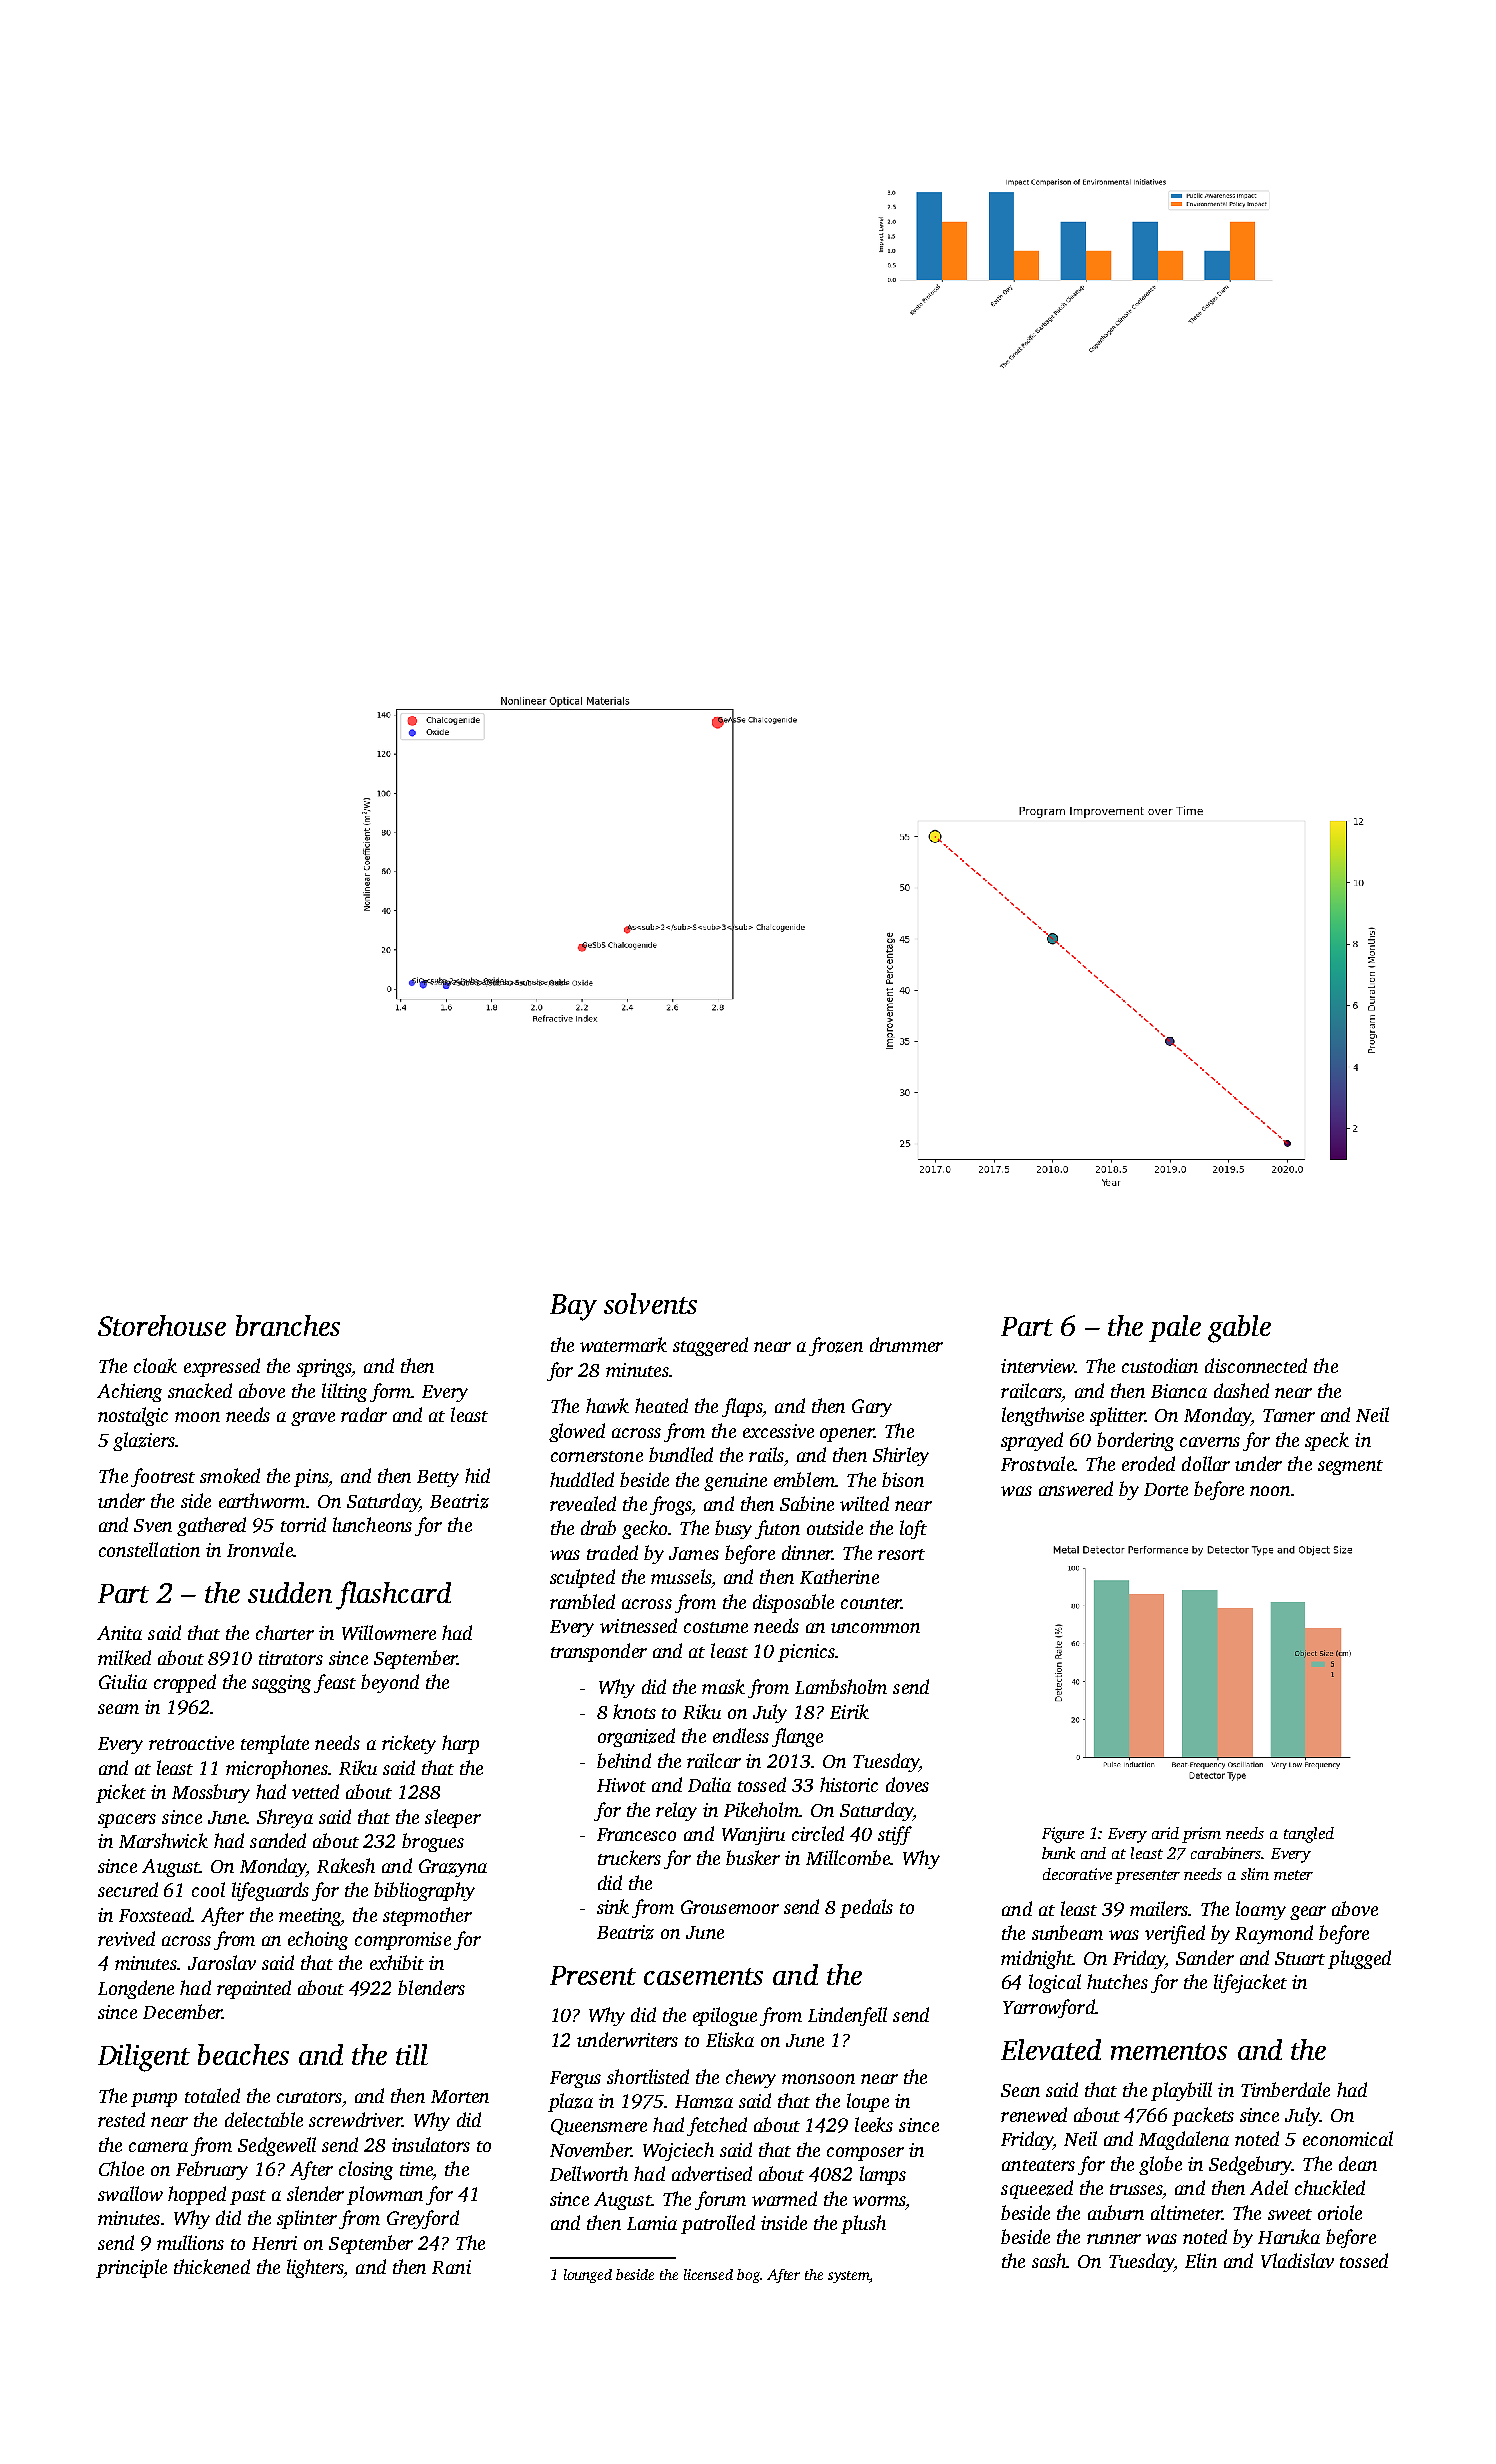  What do you see at coordinates (1358, 2163) in the image?
I see `dean` at bounding box center [1358, 2163].
